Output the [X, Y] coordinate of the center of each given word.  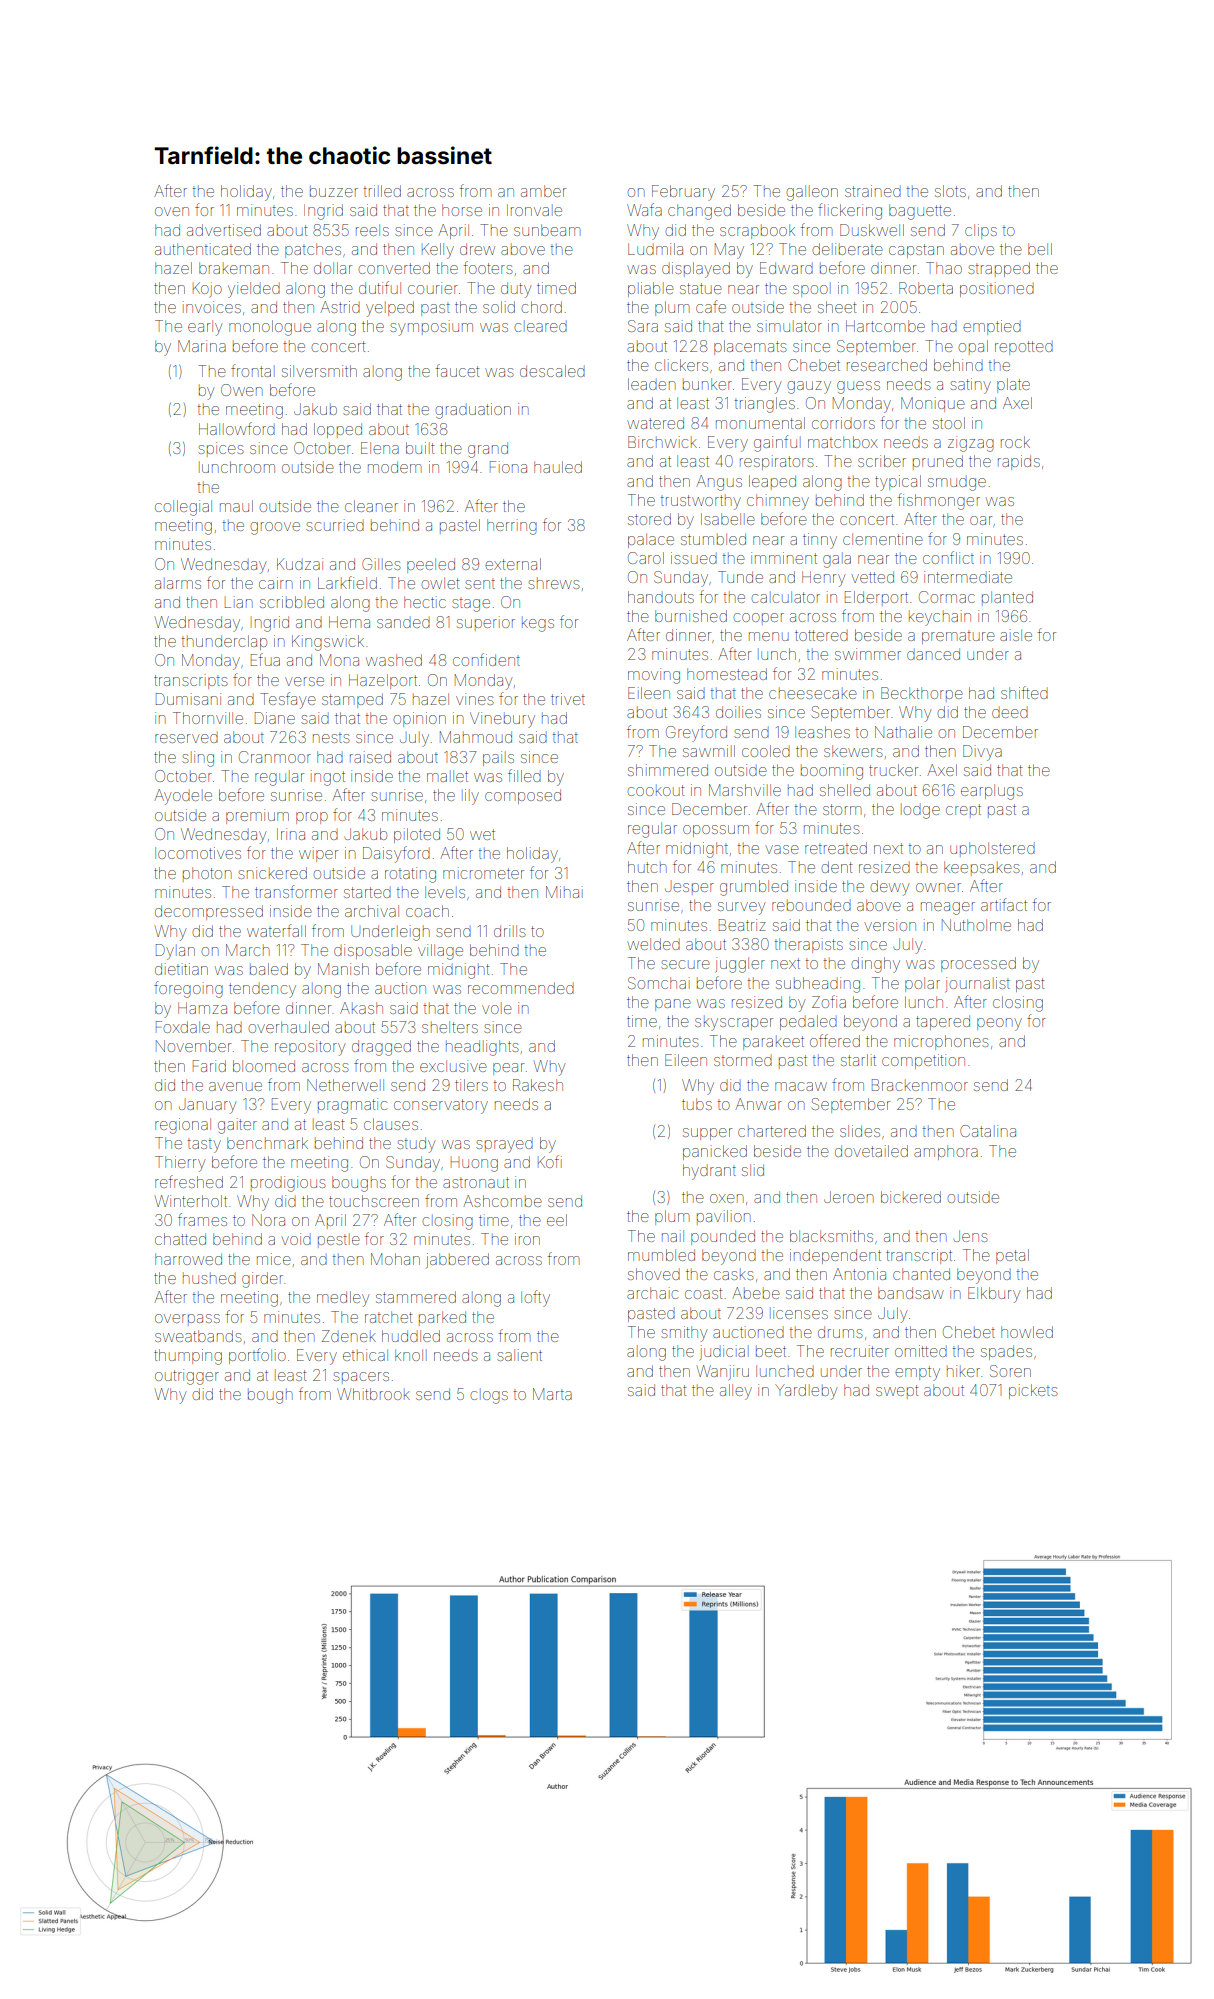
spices [221, 448]
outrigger [187, 1377]
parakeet [773, 1043]
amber [543, 191]
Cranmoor [275, 757]
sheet [837, 307]
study [416, 1145]
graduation [473, 411]
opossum [716, 831]
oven [172, 211]
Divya [982, 753]
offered [835, 1040]
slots [950, 191]
